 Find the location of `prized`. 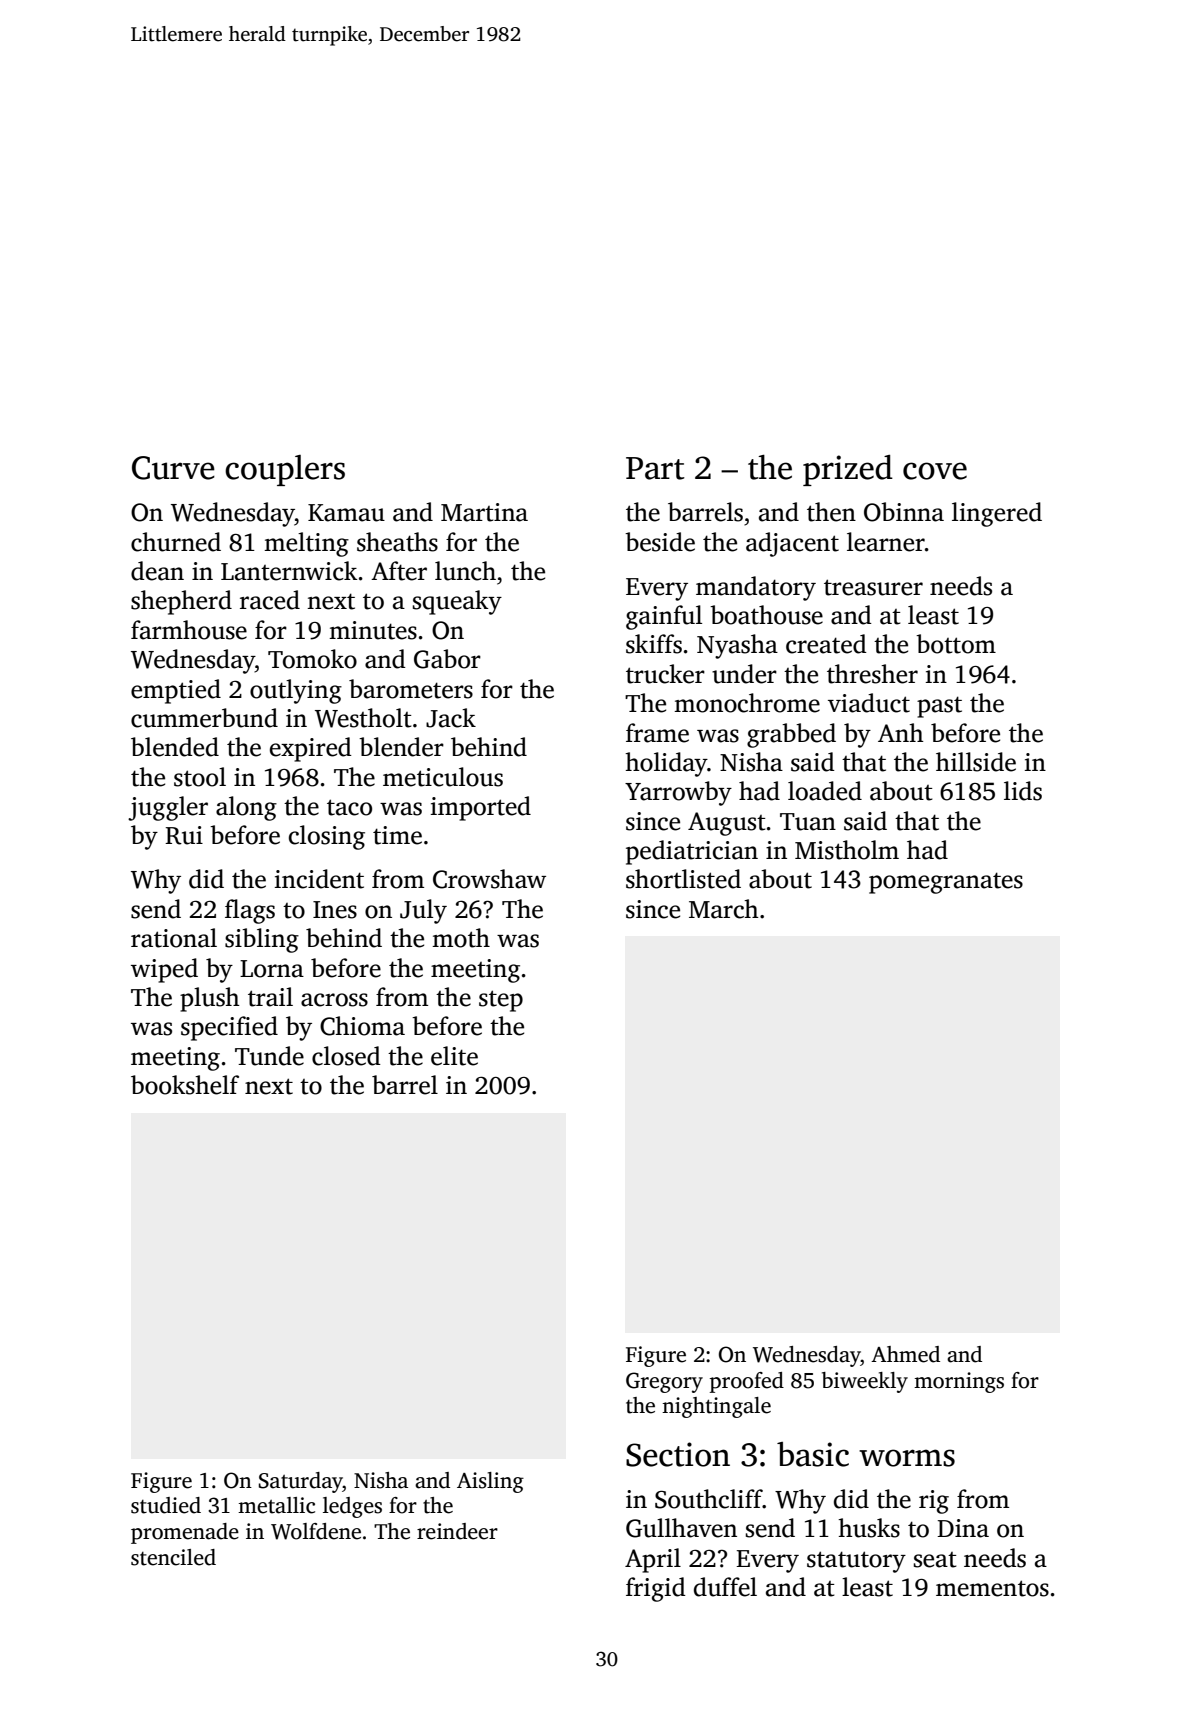

prized is located at coordinates (848, 470).
